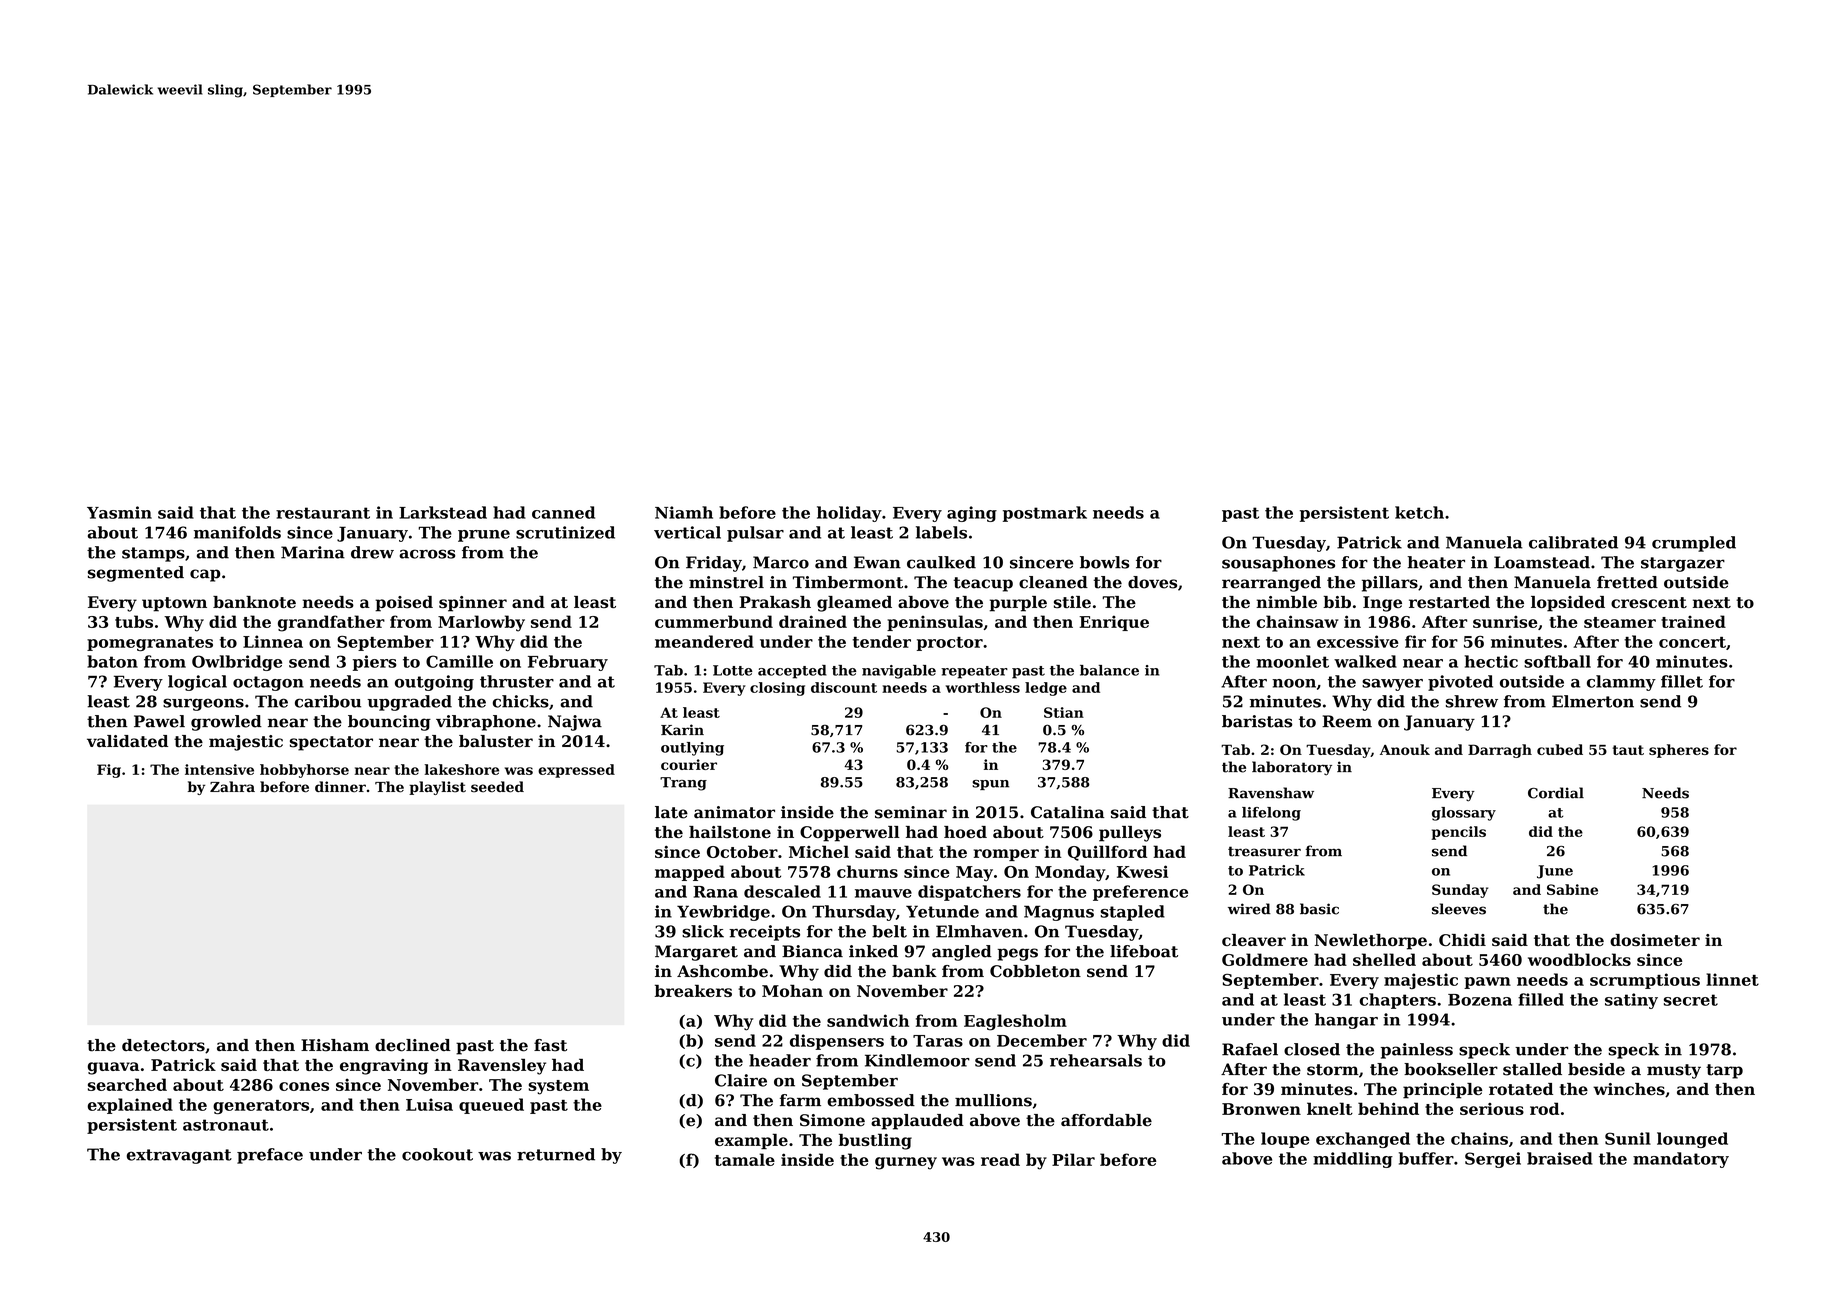  Describe the element at coordinates (1144, 951) in the screenshot. I see `lifeboat` at that location.
